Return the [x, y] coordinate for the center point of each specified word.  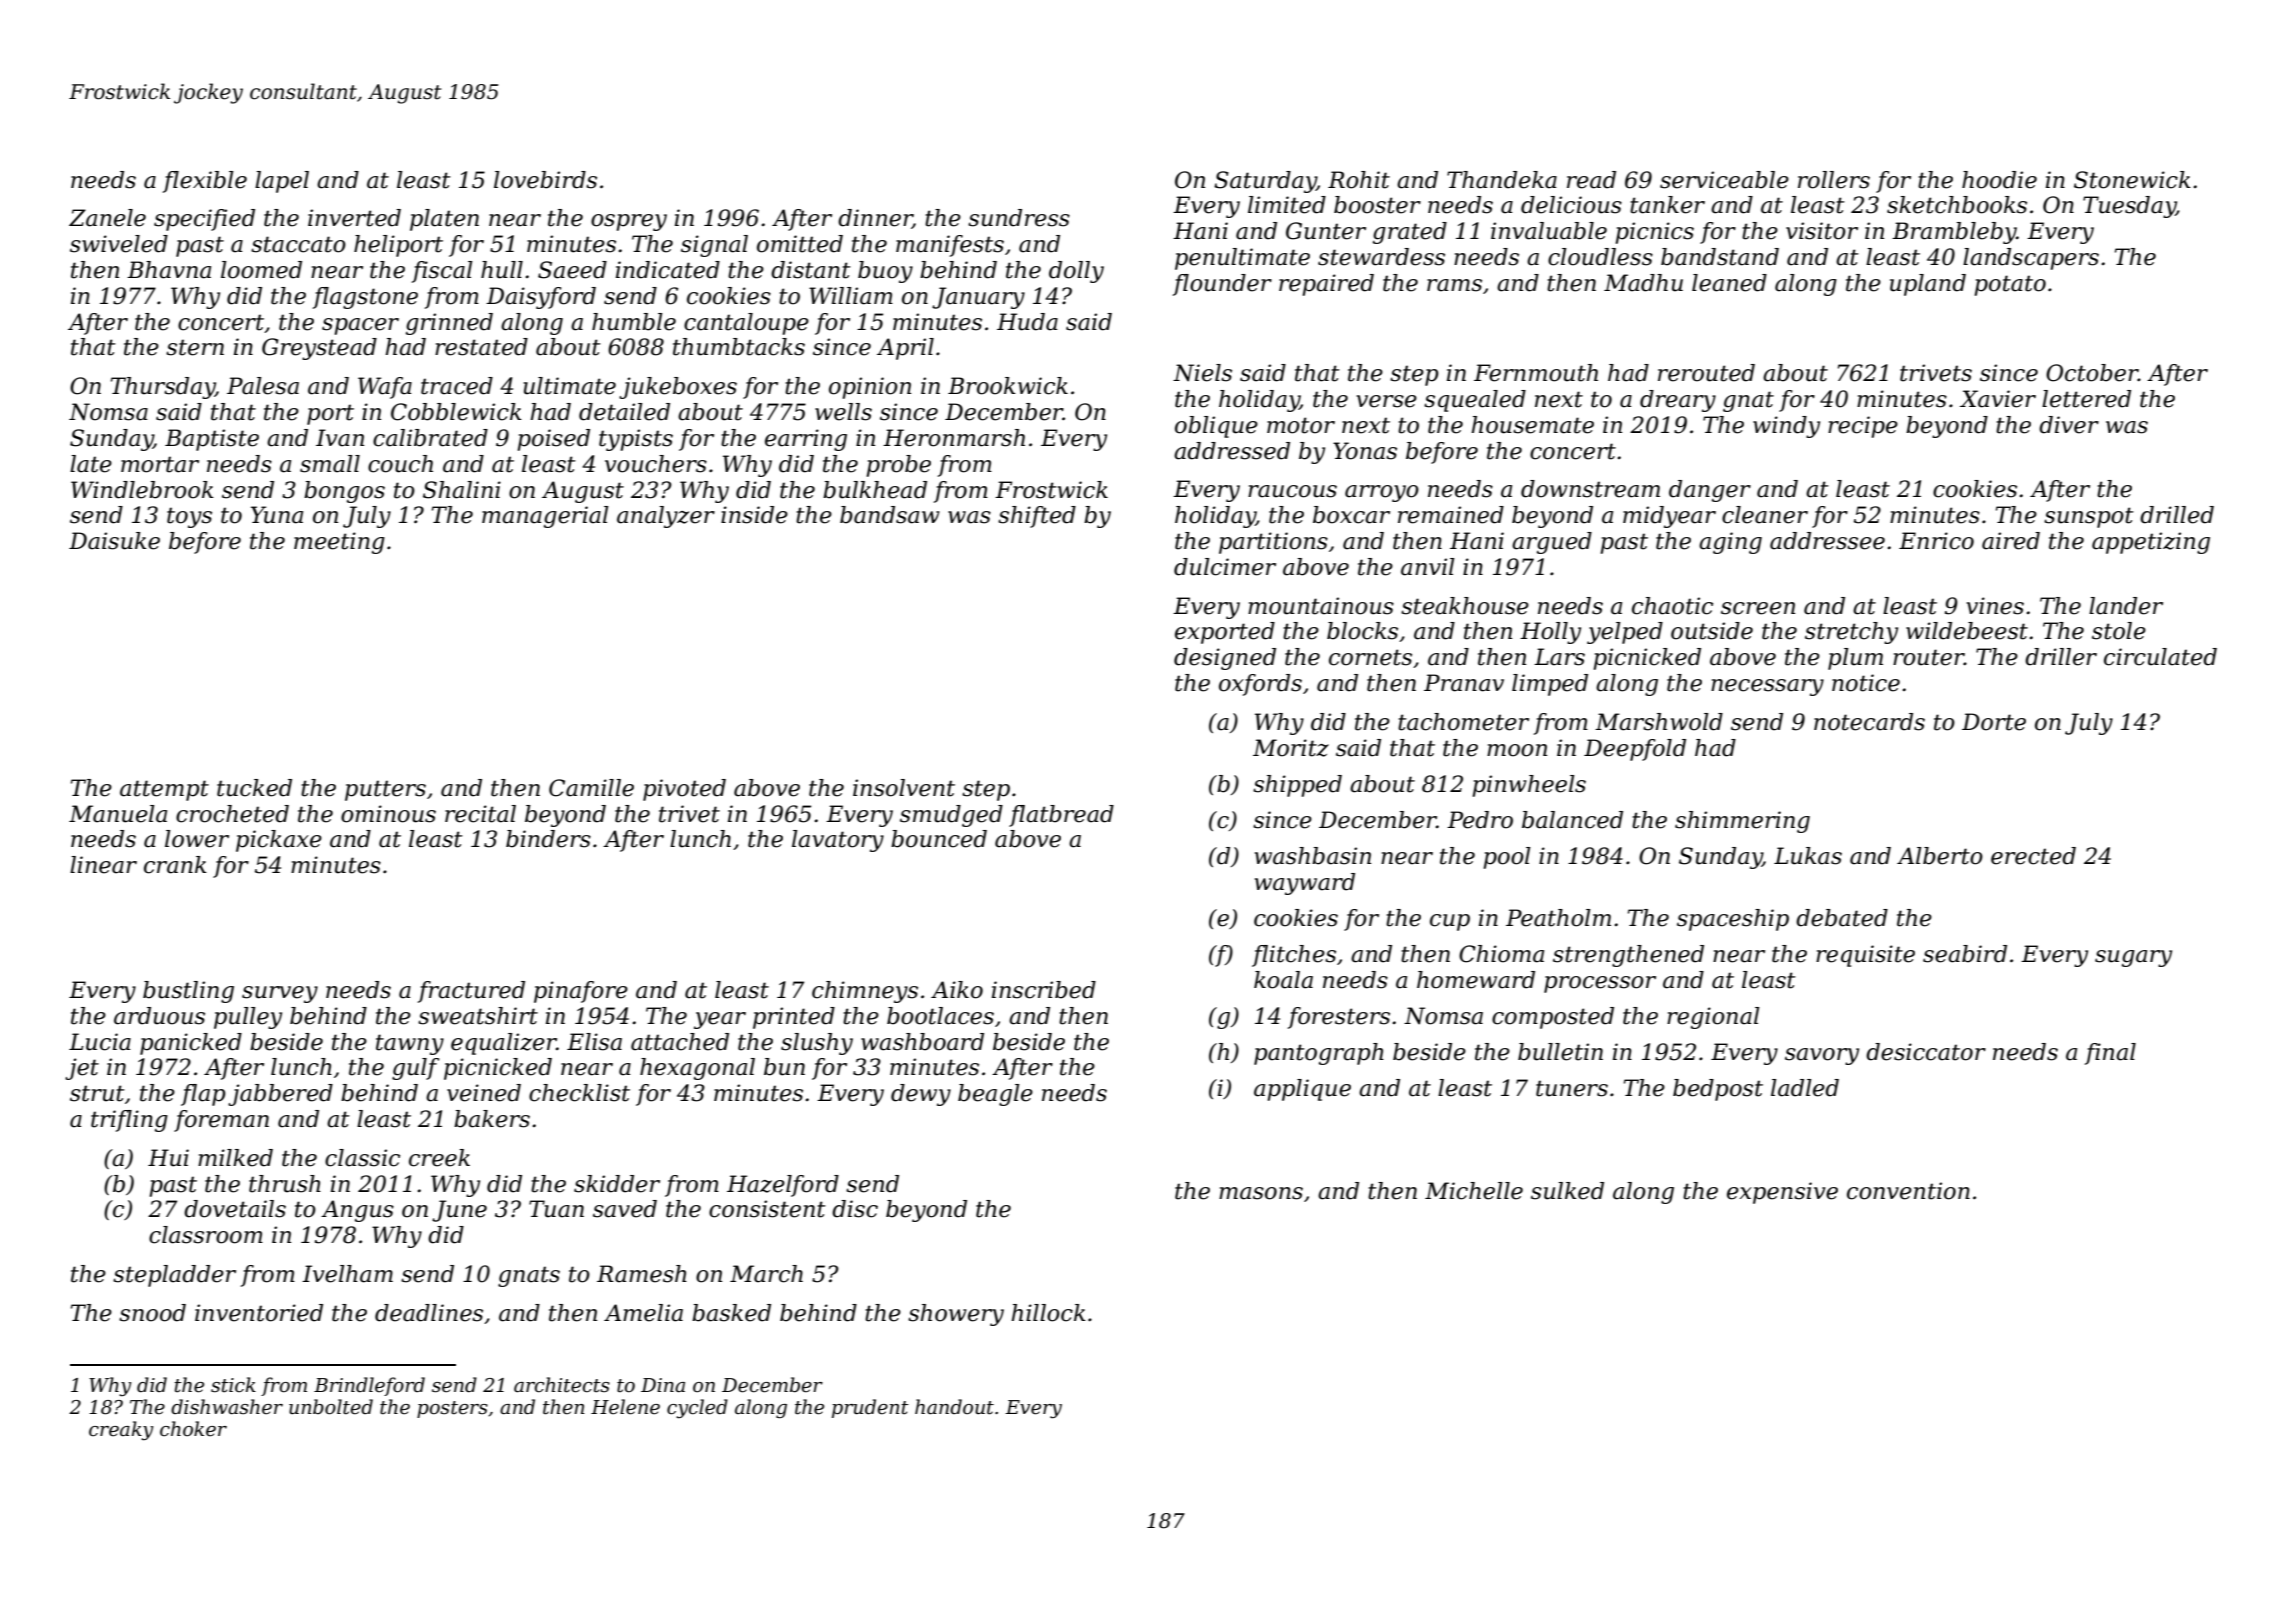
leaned [1729, 283]
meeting [339, 543]
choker [193, 1429]
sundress [1019, 218]
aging [1730, 543]
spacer [360, 326]
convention [1908, 1191]
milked [235, 1158]
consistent [767, 1209]
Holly [1550, 633]
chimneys [865, 992]
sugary [2133, 958]
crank [175, 865]
